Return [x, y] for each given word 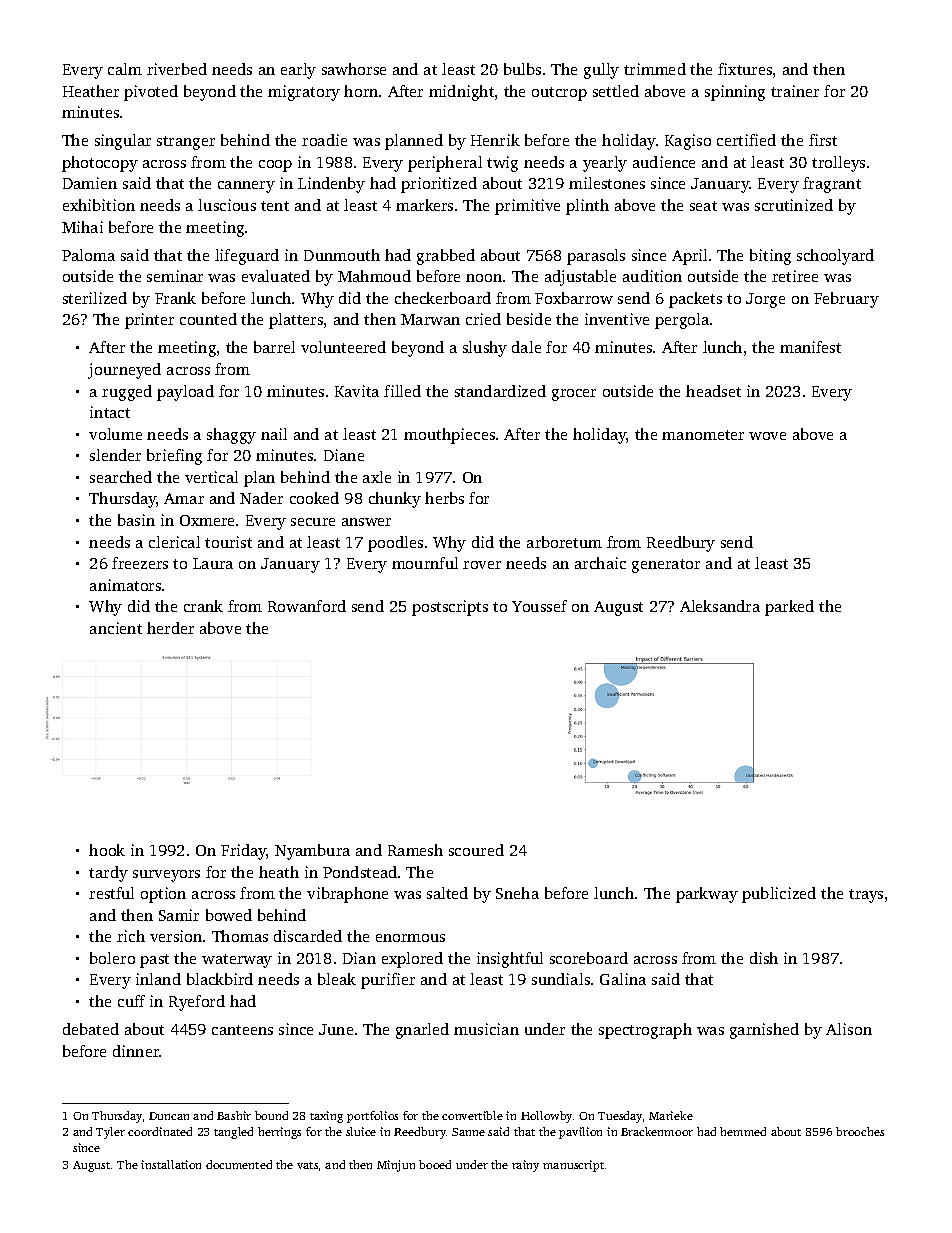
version [176, 936]
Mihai [82, 227]
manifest [810, 347]
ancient [116, 628]
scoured [476, 850]
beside [529, 319]
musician [486, 1029]
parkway [707, 895]
